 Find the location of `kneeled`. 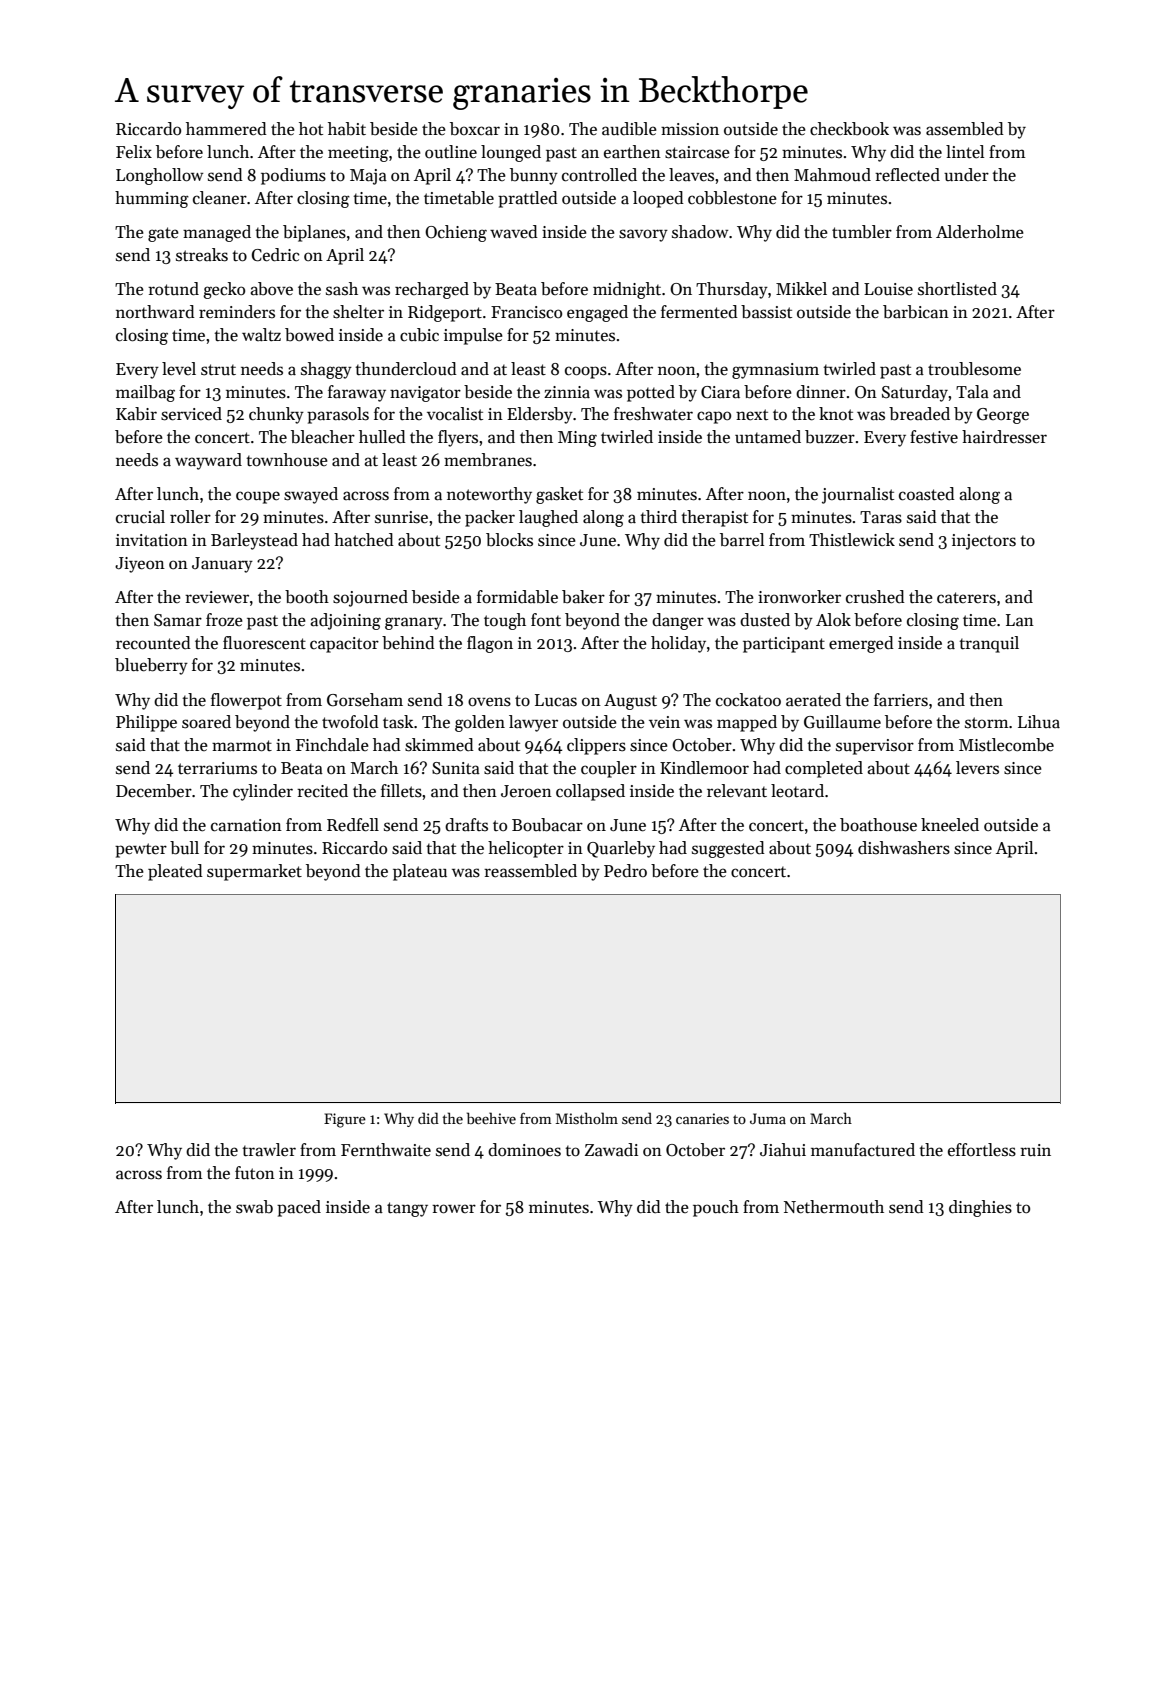

kneeled is located at coordinates (950, 824).
